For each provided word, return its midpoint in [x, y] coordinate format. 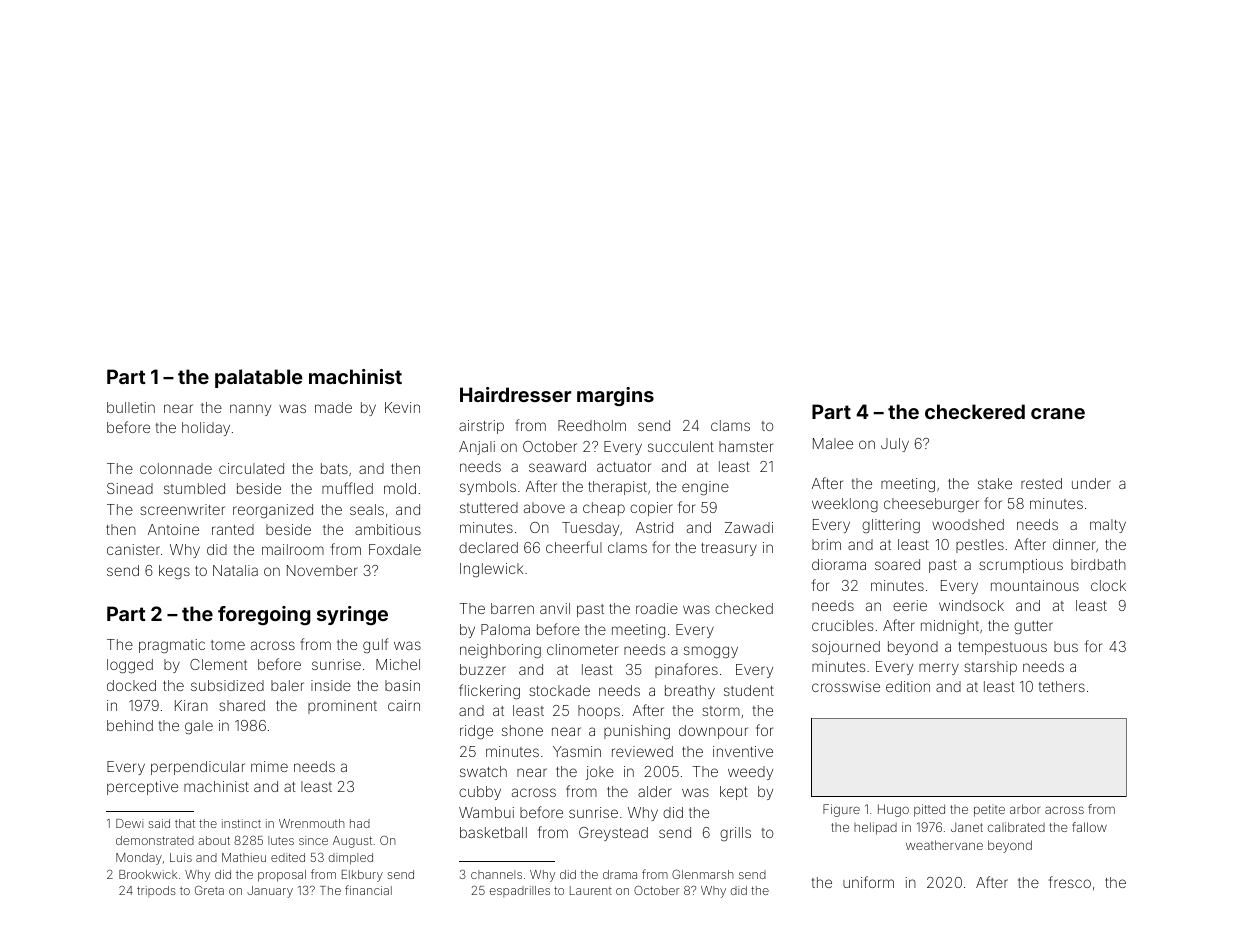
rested [1041, 483]
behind [130, 725]
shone [522, 730]
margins [615, 396]
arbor [1025, 809]
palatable [259, 378]
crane [1058, 413]
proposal [282, 876]
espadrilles [519, 891]
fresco [1070, 882]
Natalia [235, 570]
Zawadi [749, 527]
